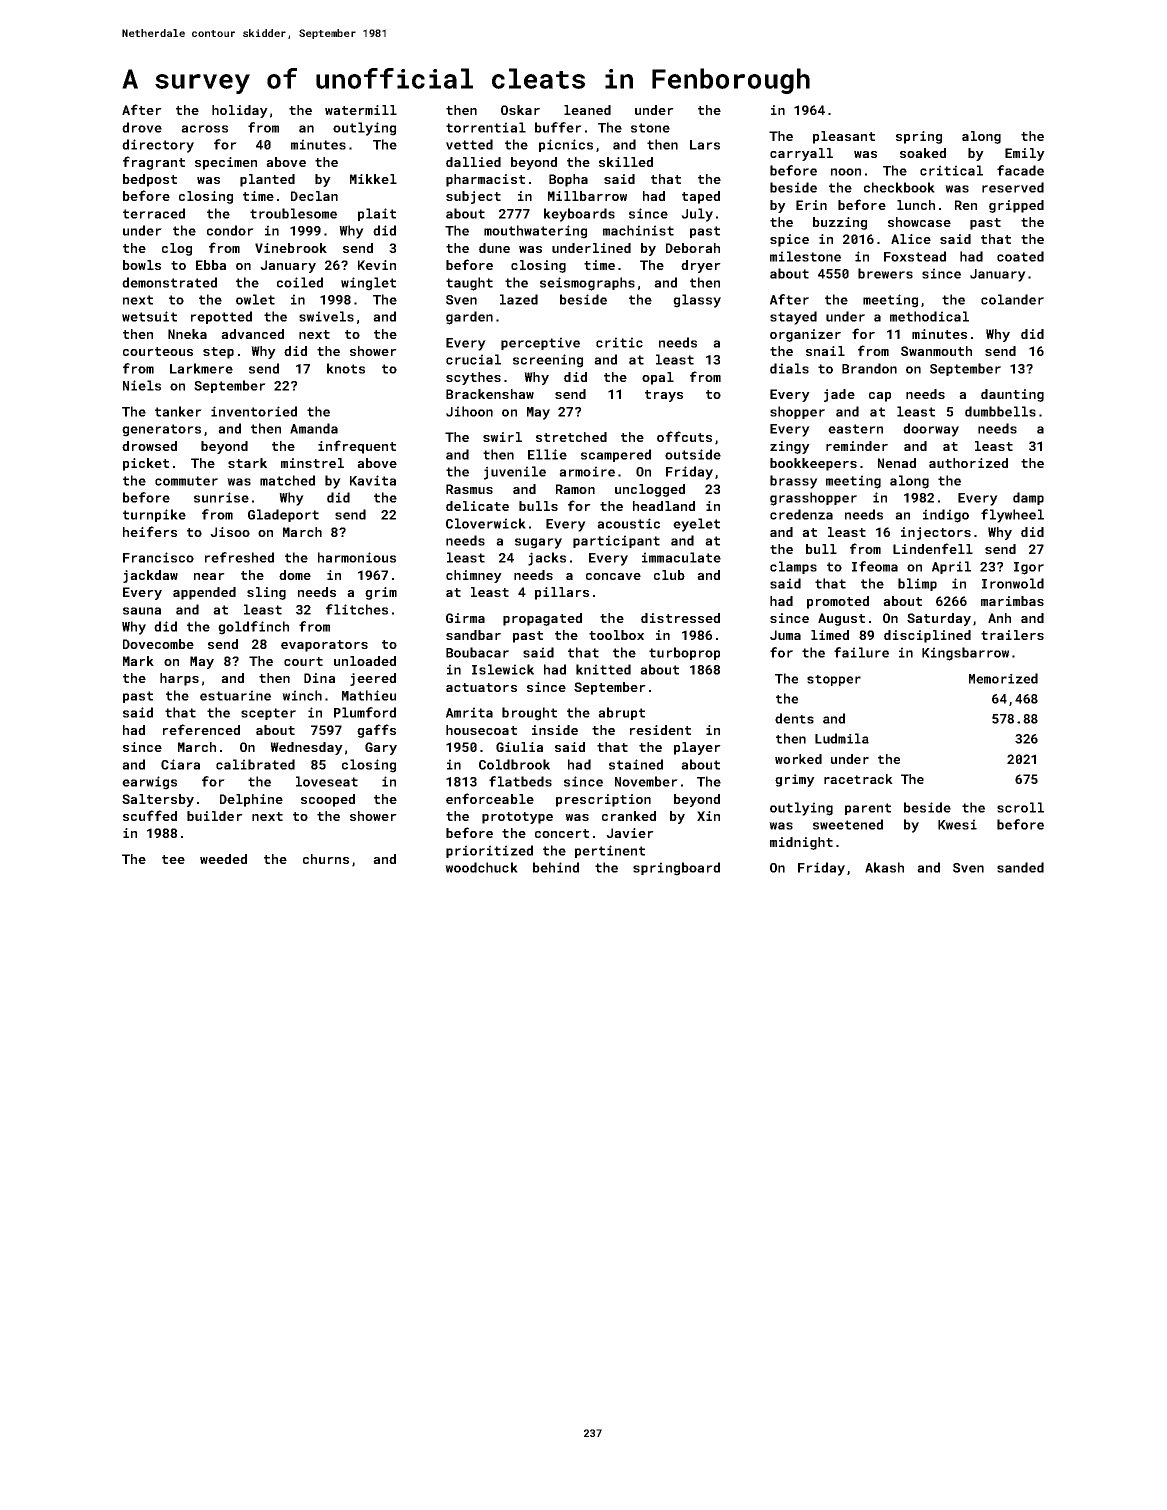 This screenshot has height=1510, width=1167. What do you see at coordinates (469, 284) in the screenshot?
I see `taught` at bounding box center [469, 284].
